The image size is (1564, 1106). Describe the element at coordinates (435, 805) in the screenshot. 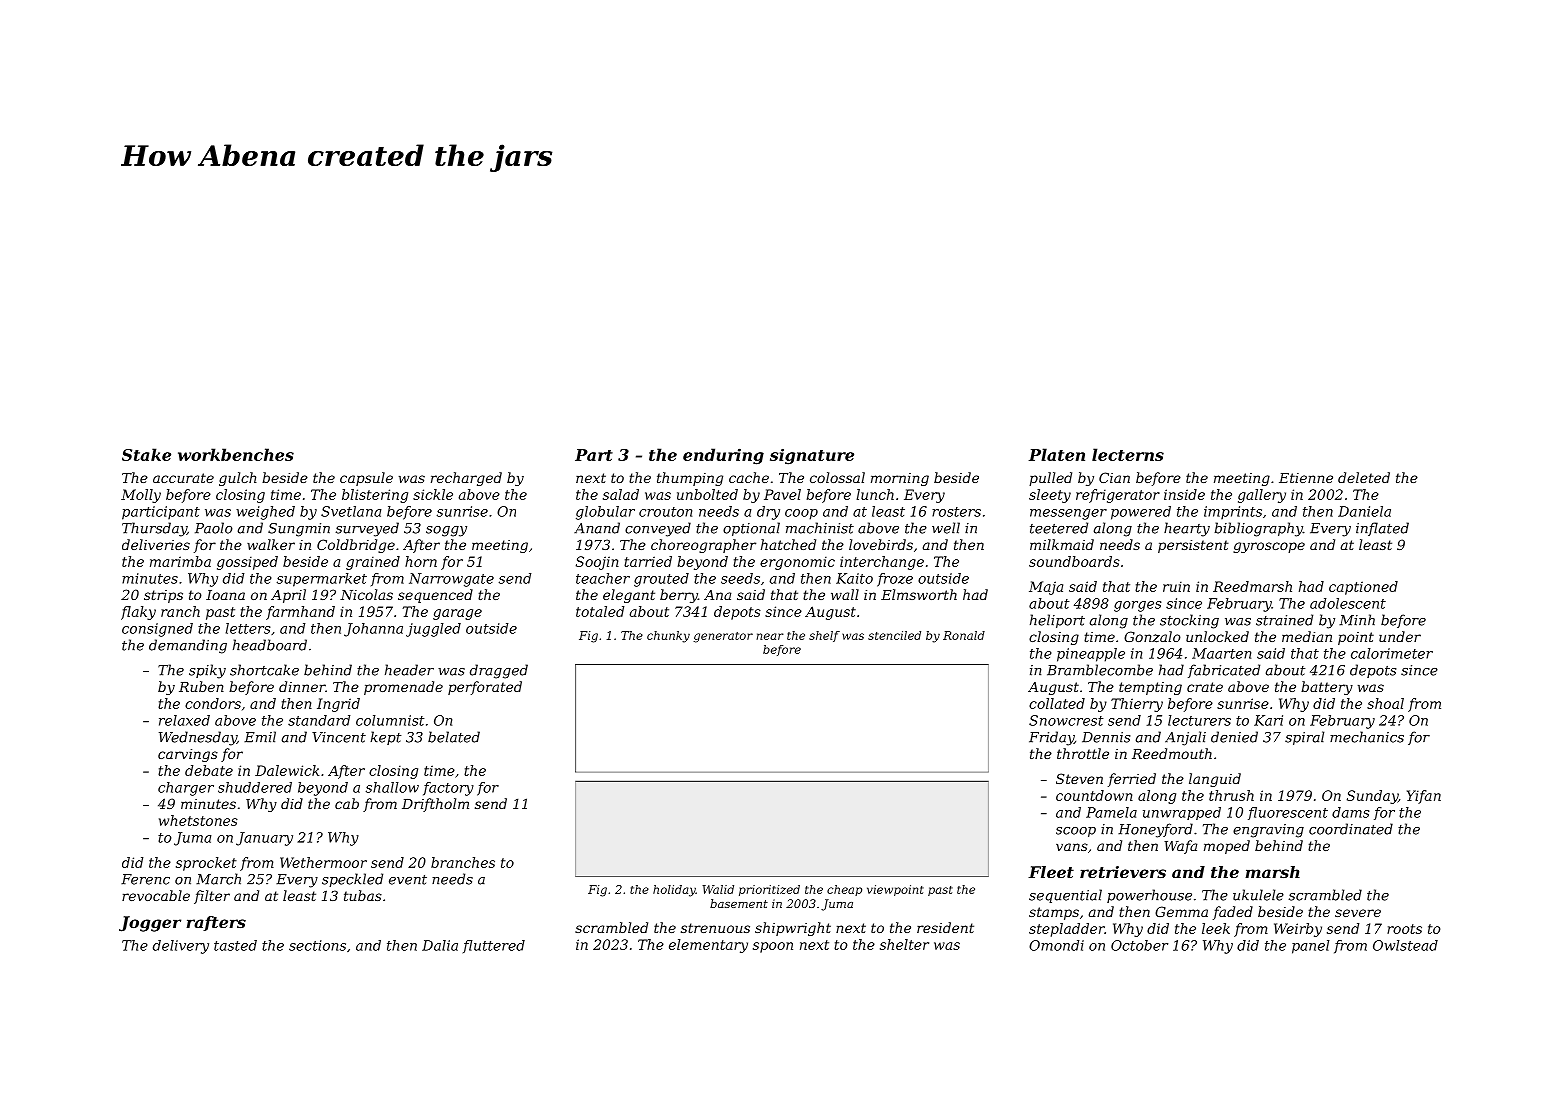

I see `Driftholm` at that location.
